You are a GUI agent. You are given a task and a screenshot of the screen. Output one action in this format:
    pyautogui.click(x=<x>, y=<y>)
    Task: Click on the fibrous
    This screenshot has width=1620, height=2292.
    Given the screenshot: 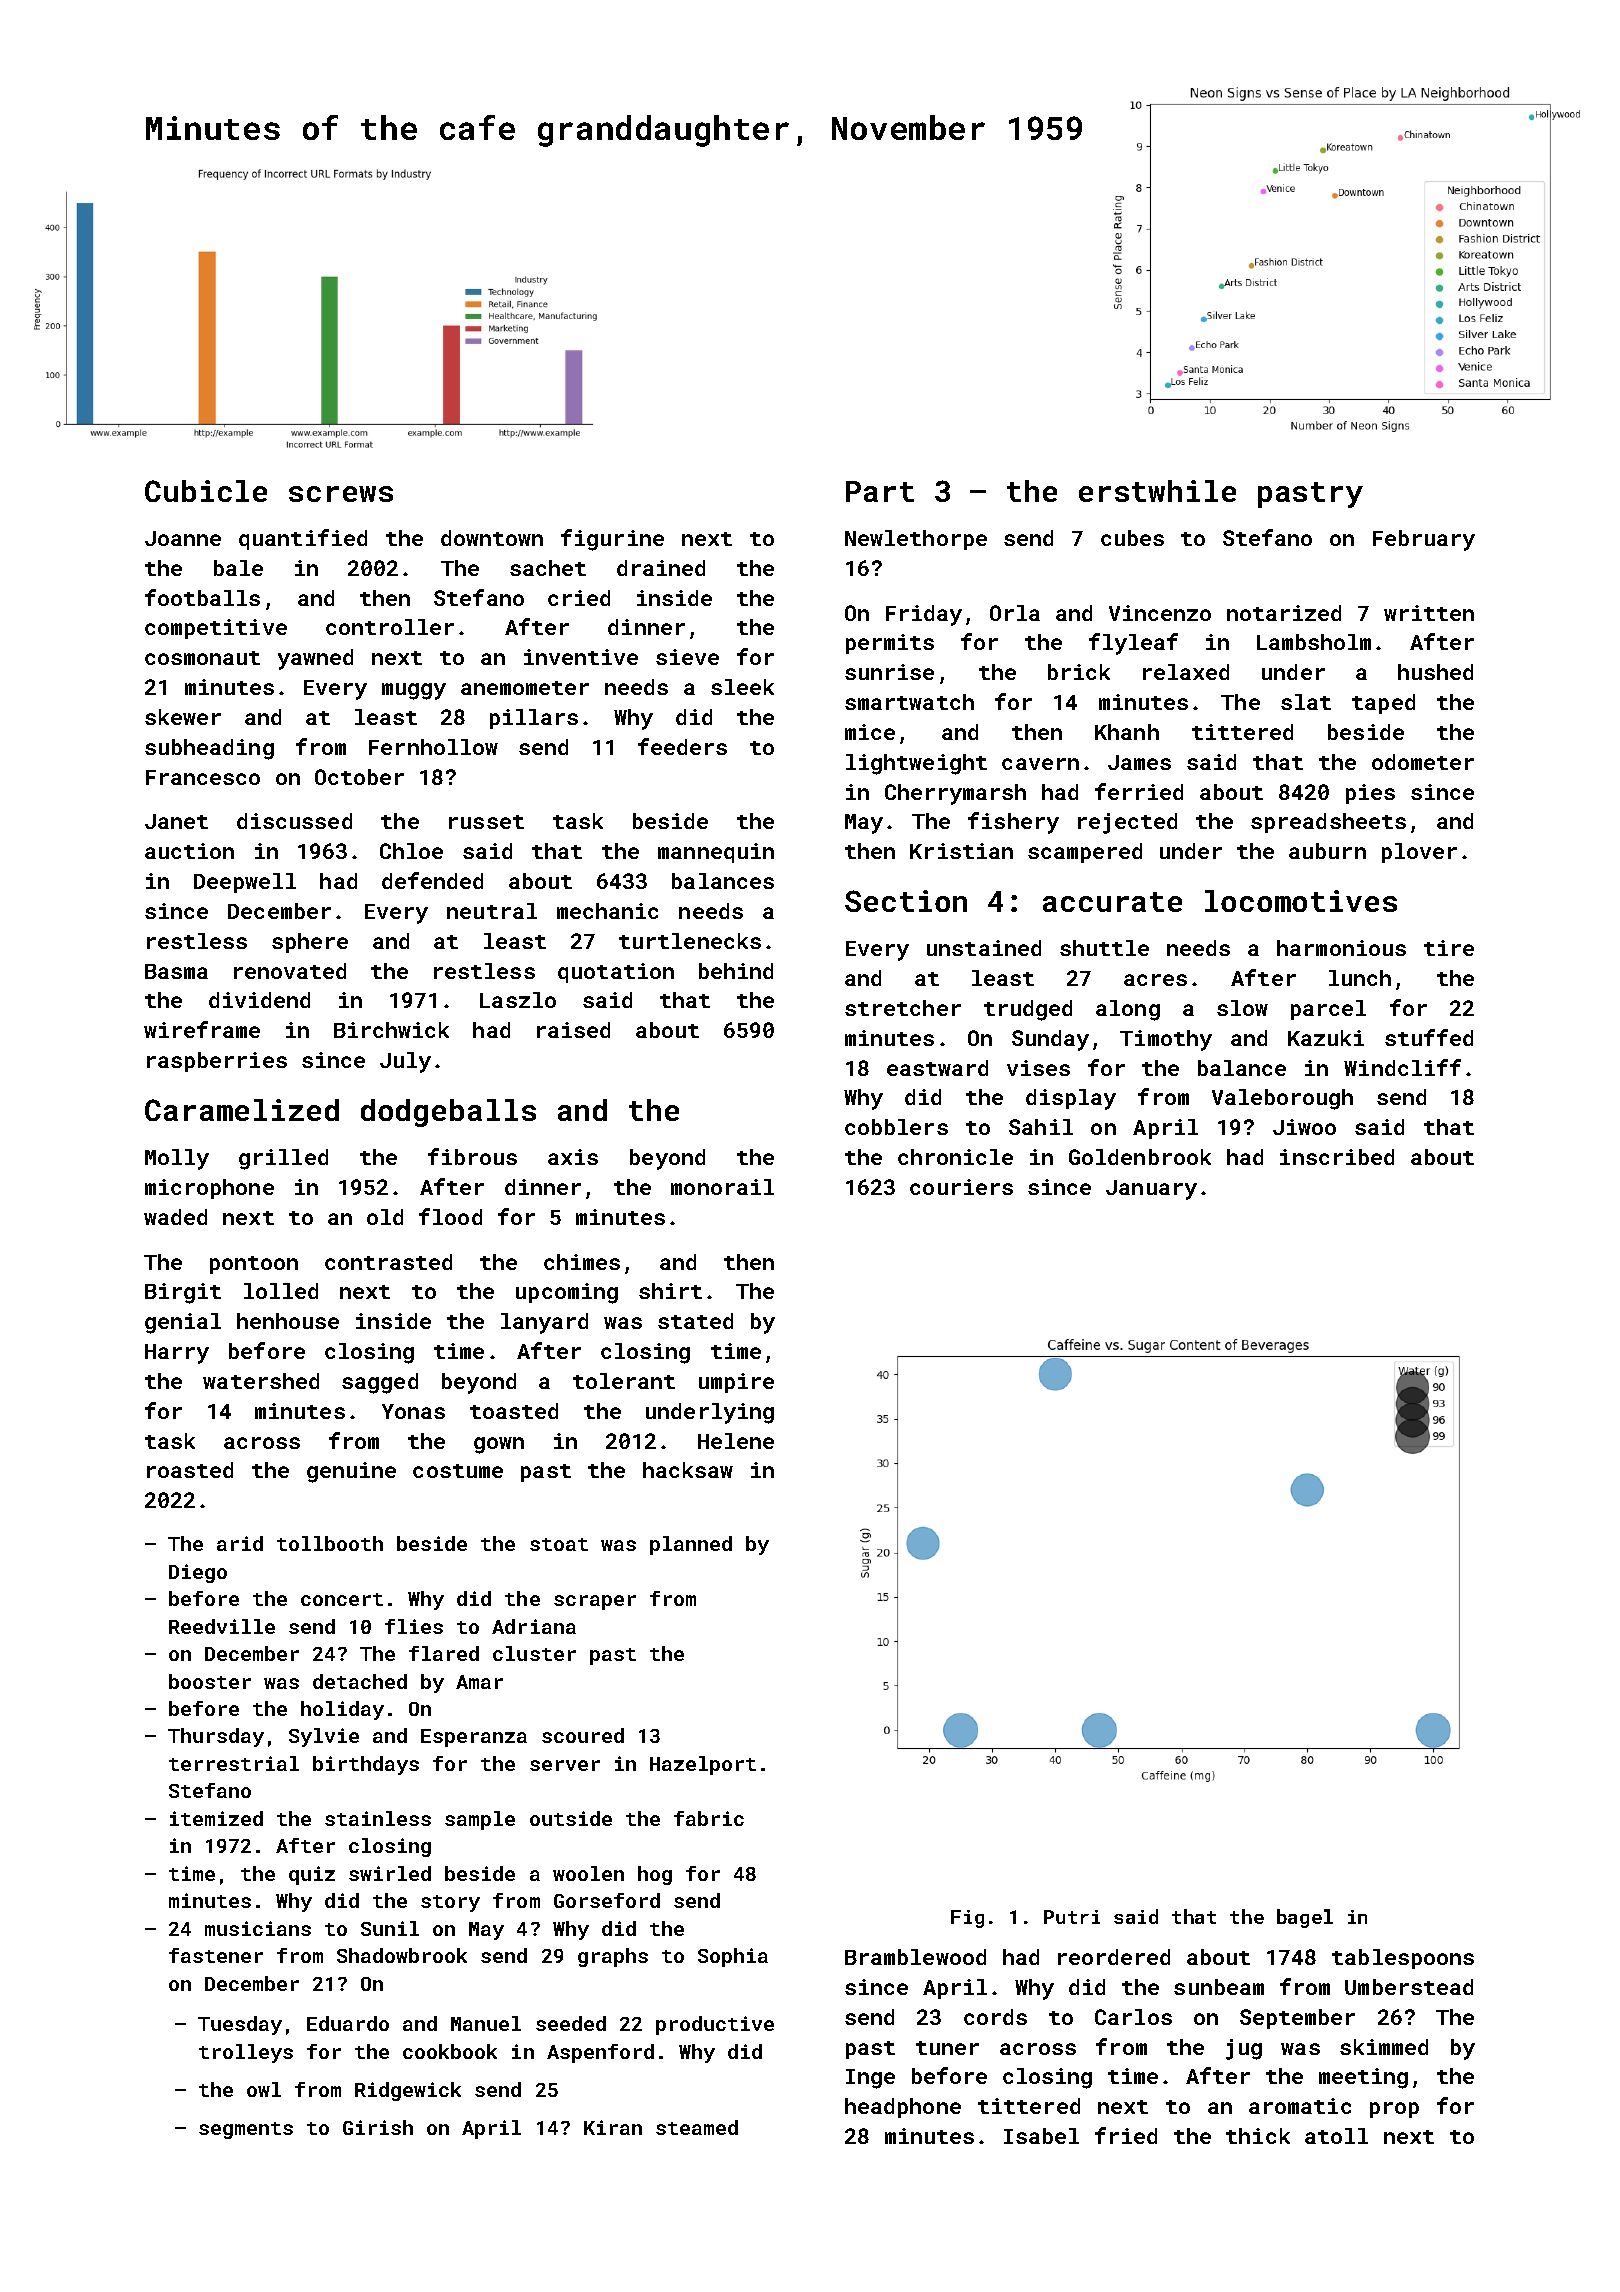 What is the action you would take?
    pyautogui.click(x=472, y=1156)
